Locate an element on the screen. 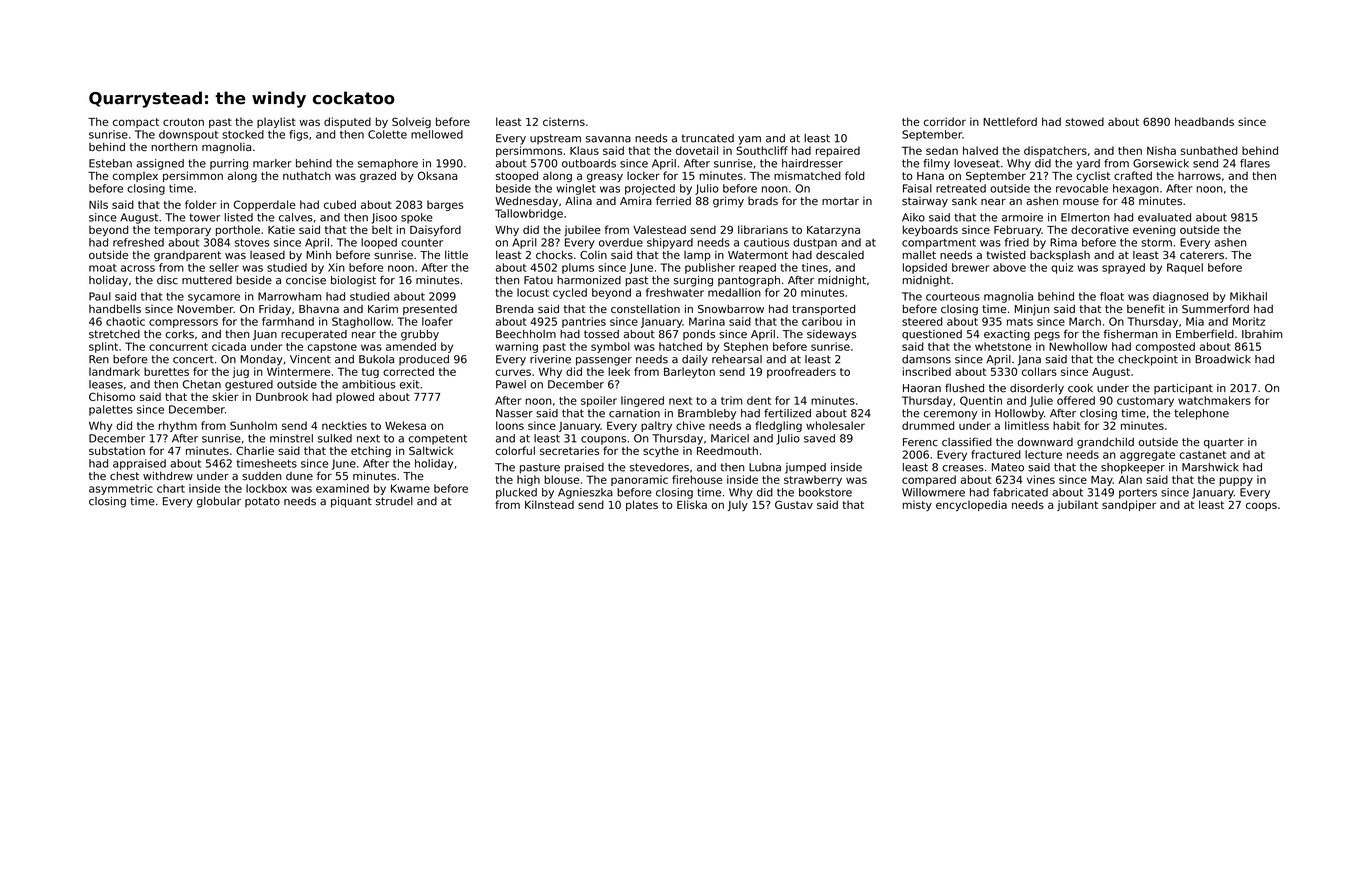  castanet is located at coordinates (1202, 455).
